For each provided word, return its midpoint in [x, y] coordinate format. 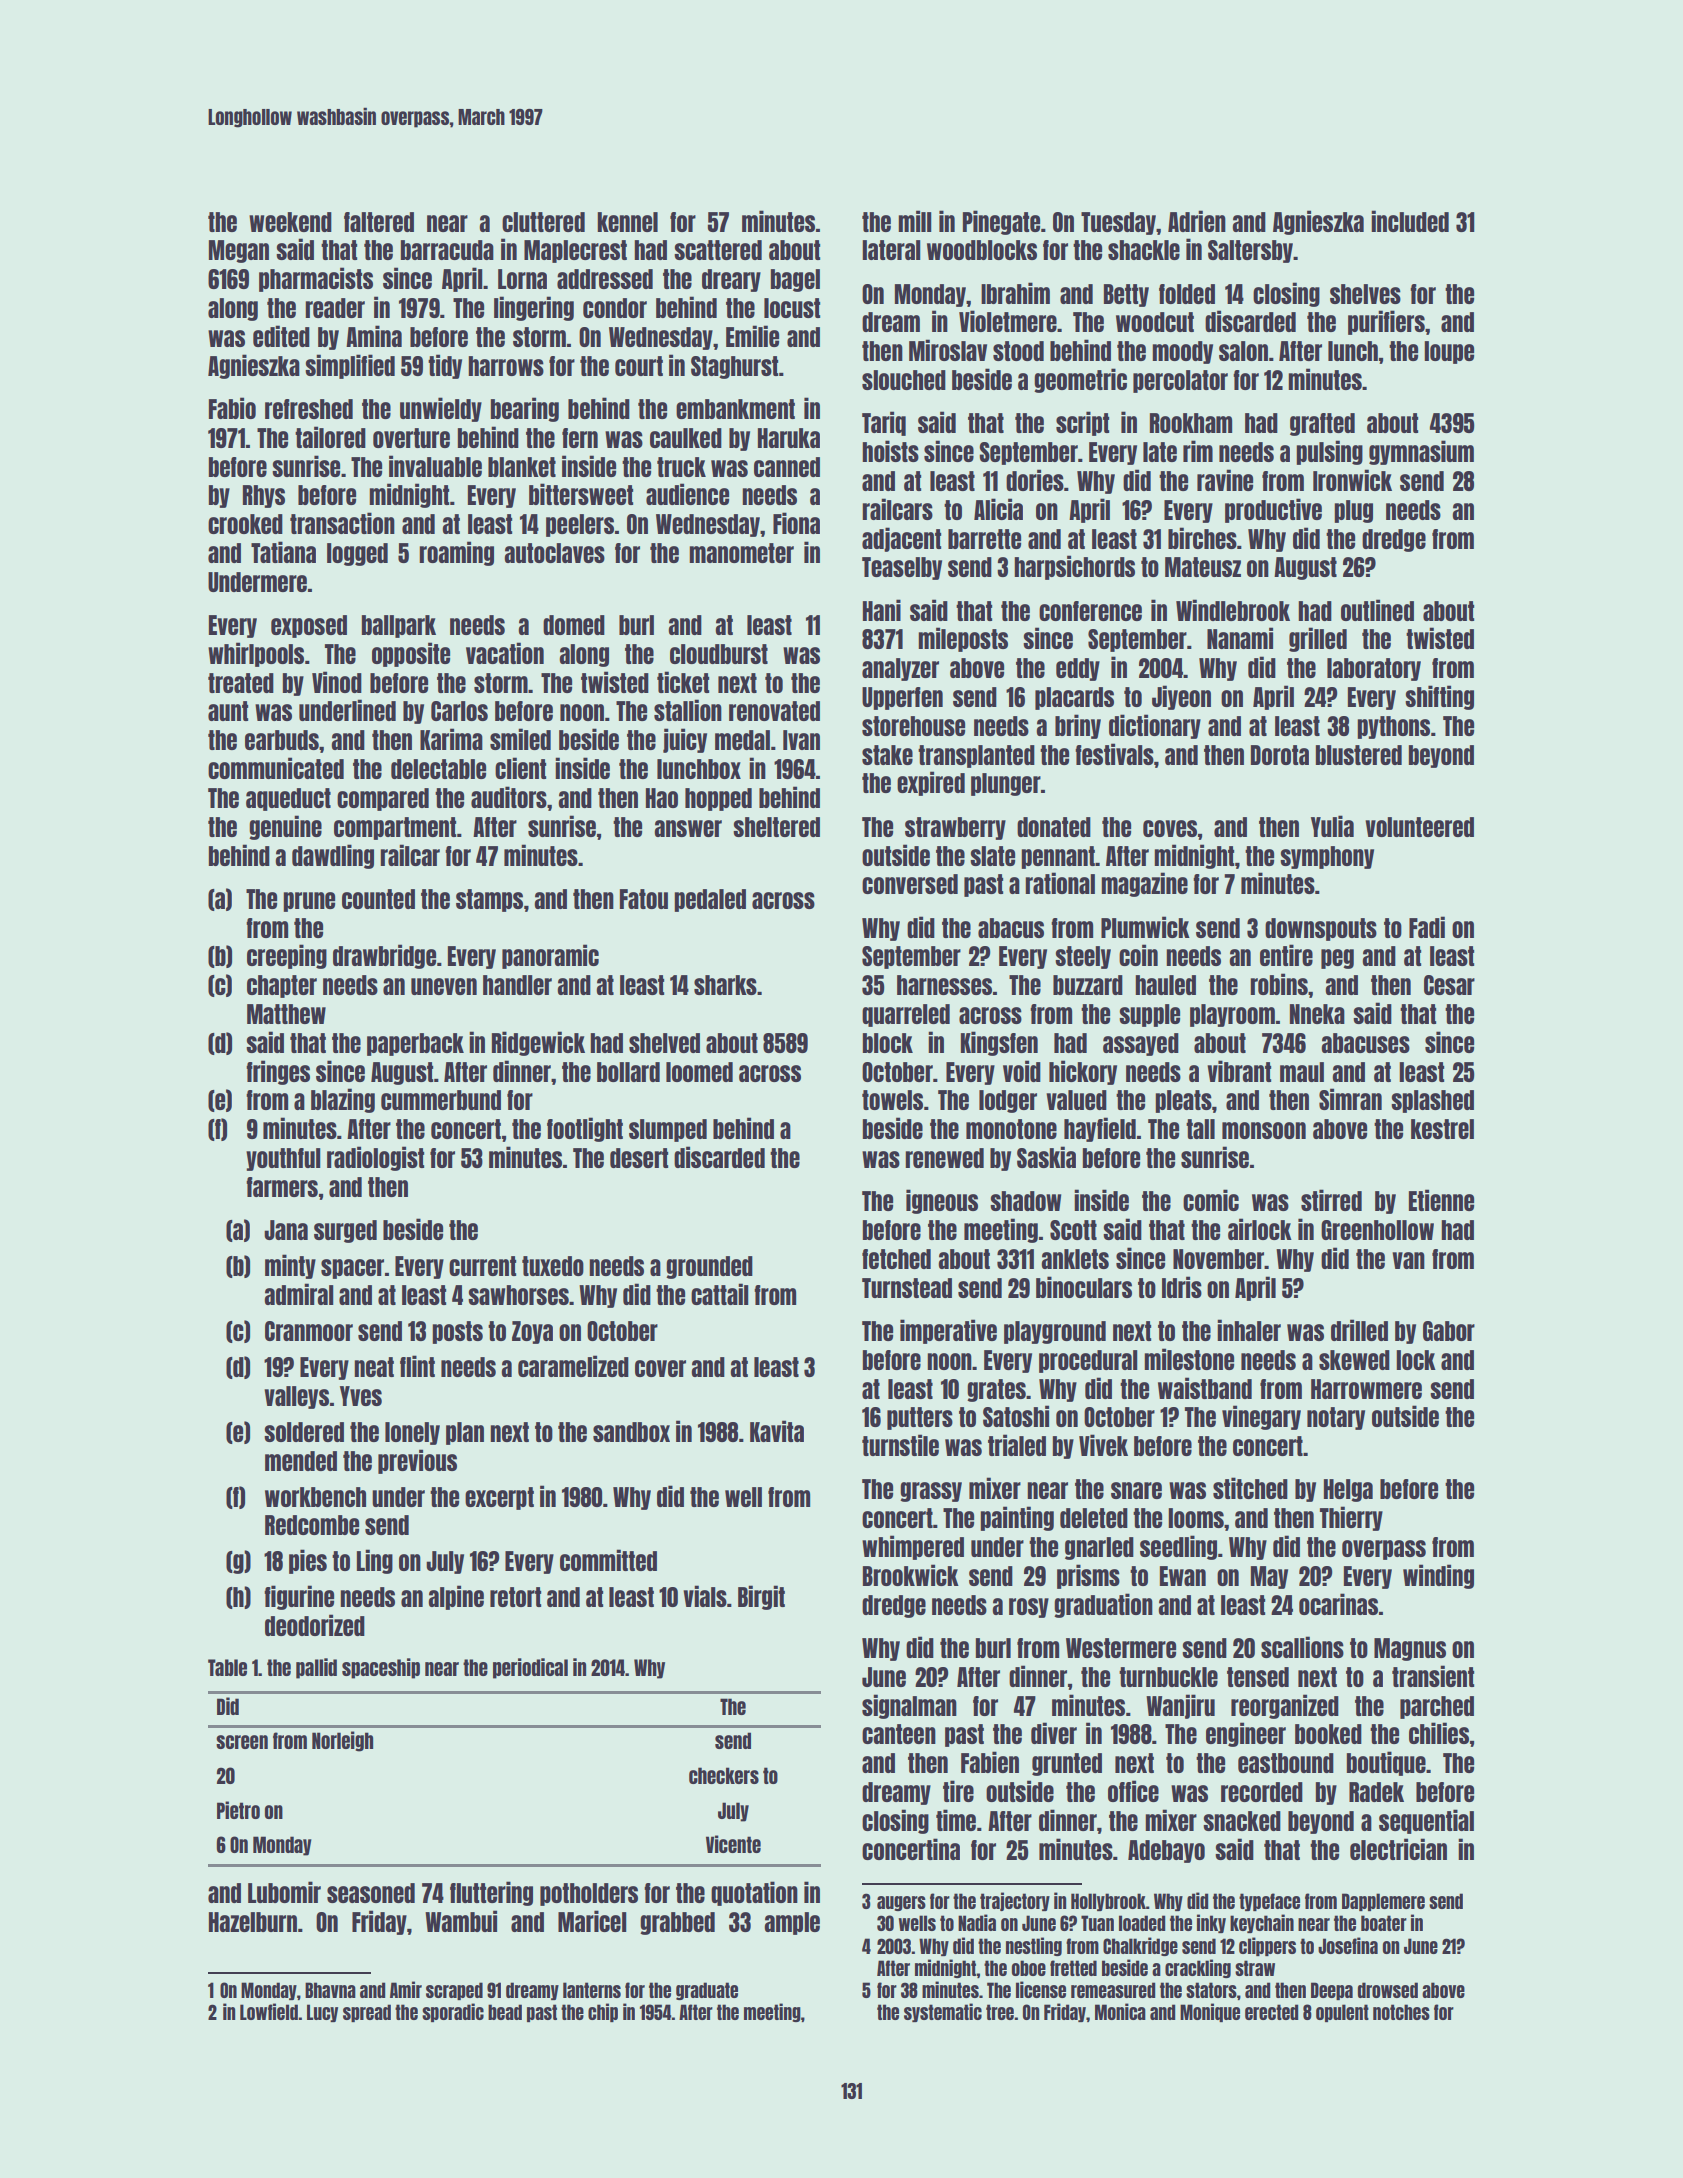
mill [915, 221]
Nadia [977, 1922]
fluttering [491, 1893]
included [1410, 221]
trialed [1017, 1445]
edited [281, 336]
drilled [1359, 1330]
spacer [352, 1269]
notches [1401, 2012]
